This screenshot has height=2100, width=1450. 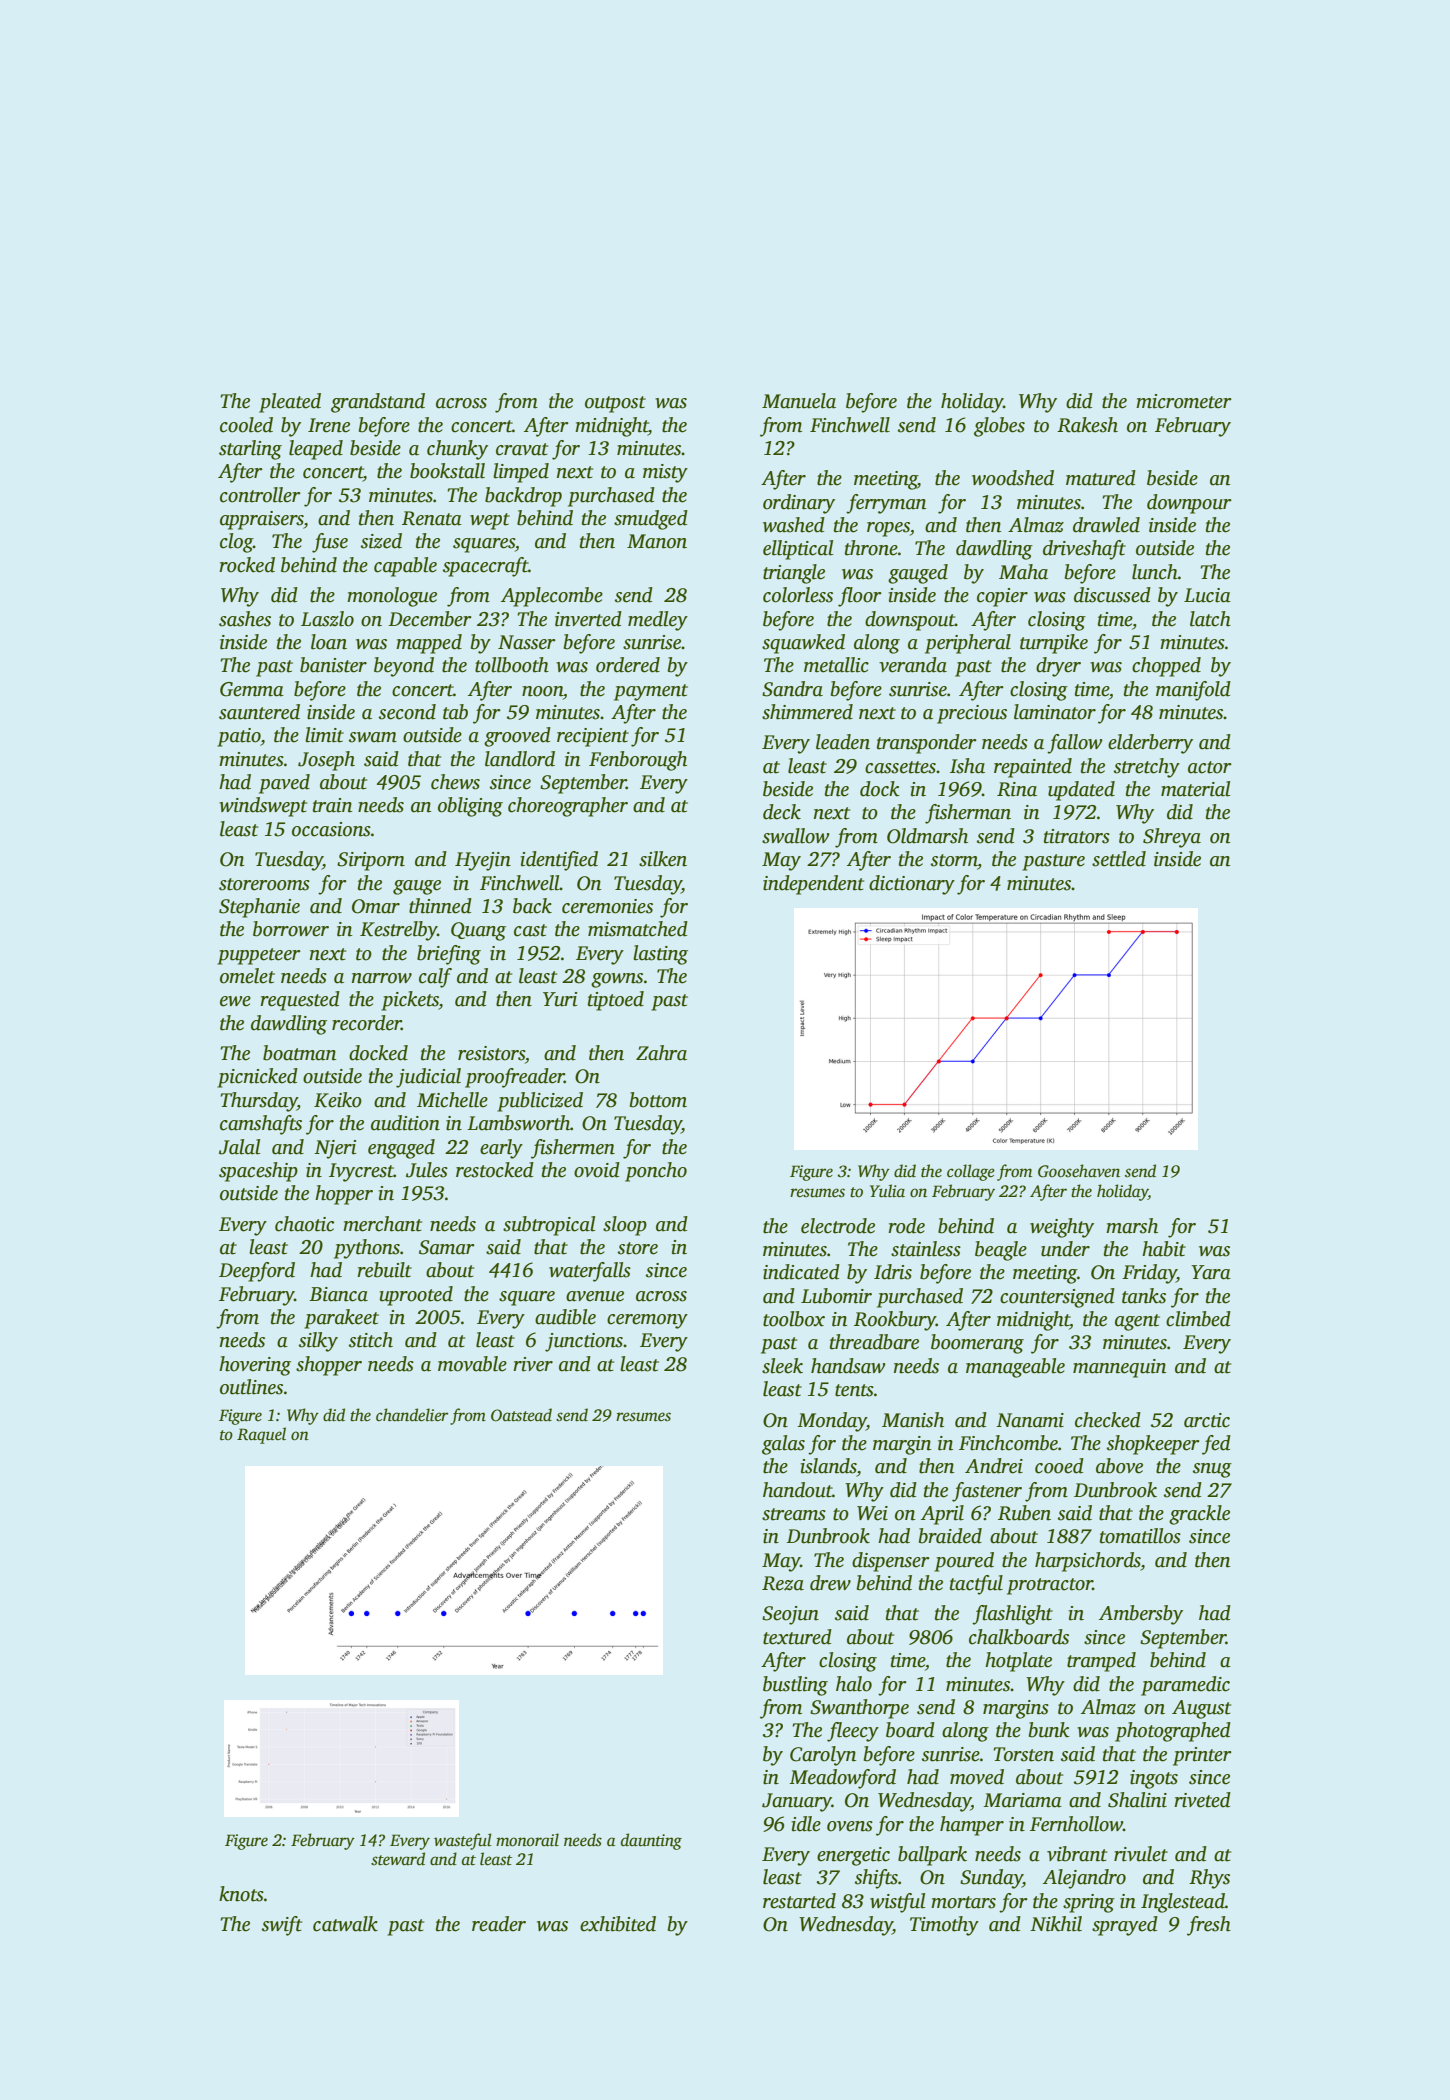 I want to click on Quang, so click(x=478, y=931).
